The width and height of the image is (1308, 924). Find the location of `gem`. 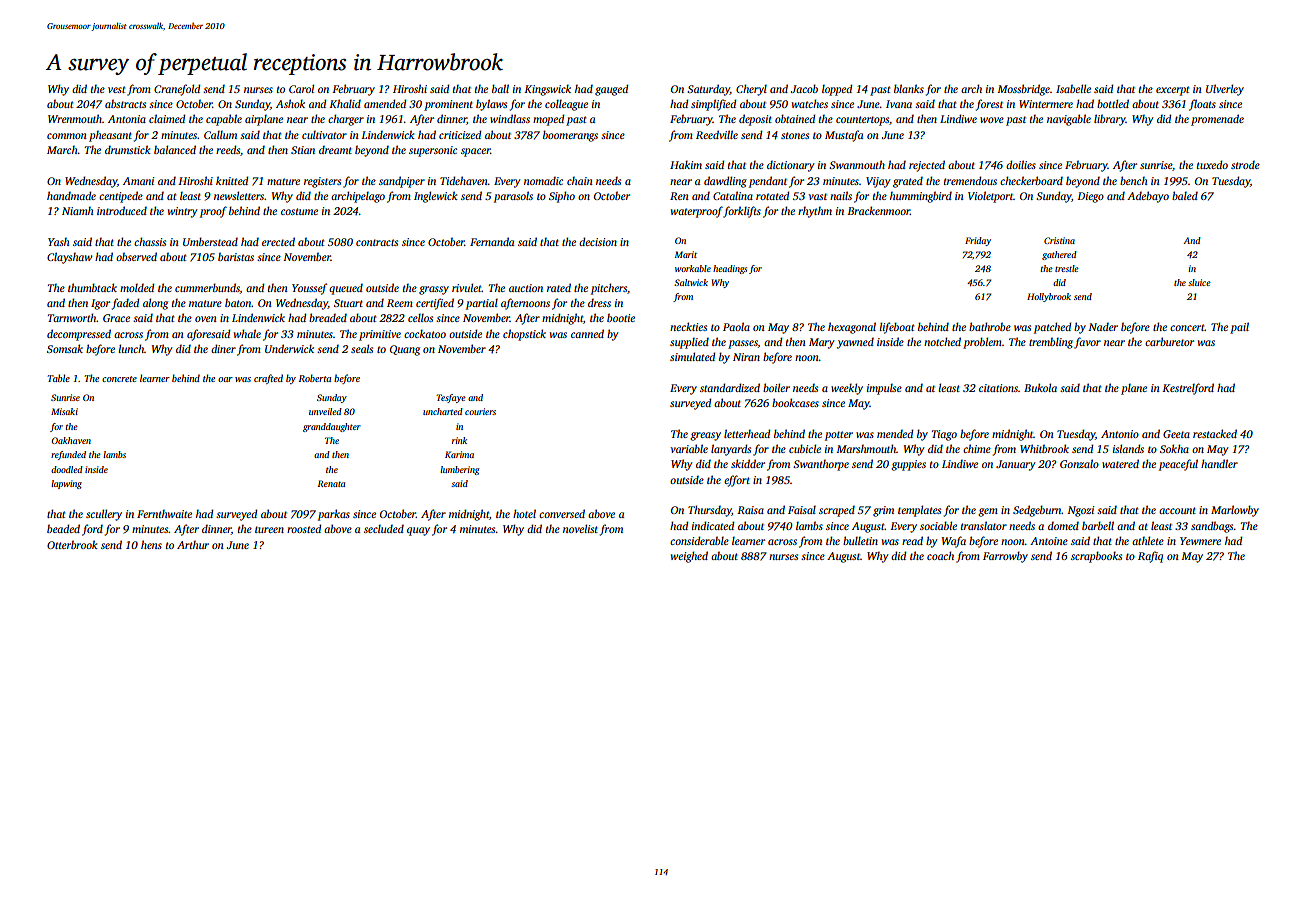

gem is located at coordinates (988, 512).
